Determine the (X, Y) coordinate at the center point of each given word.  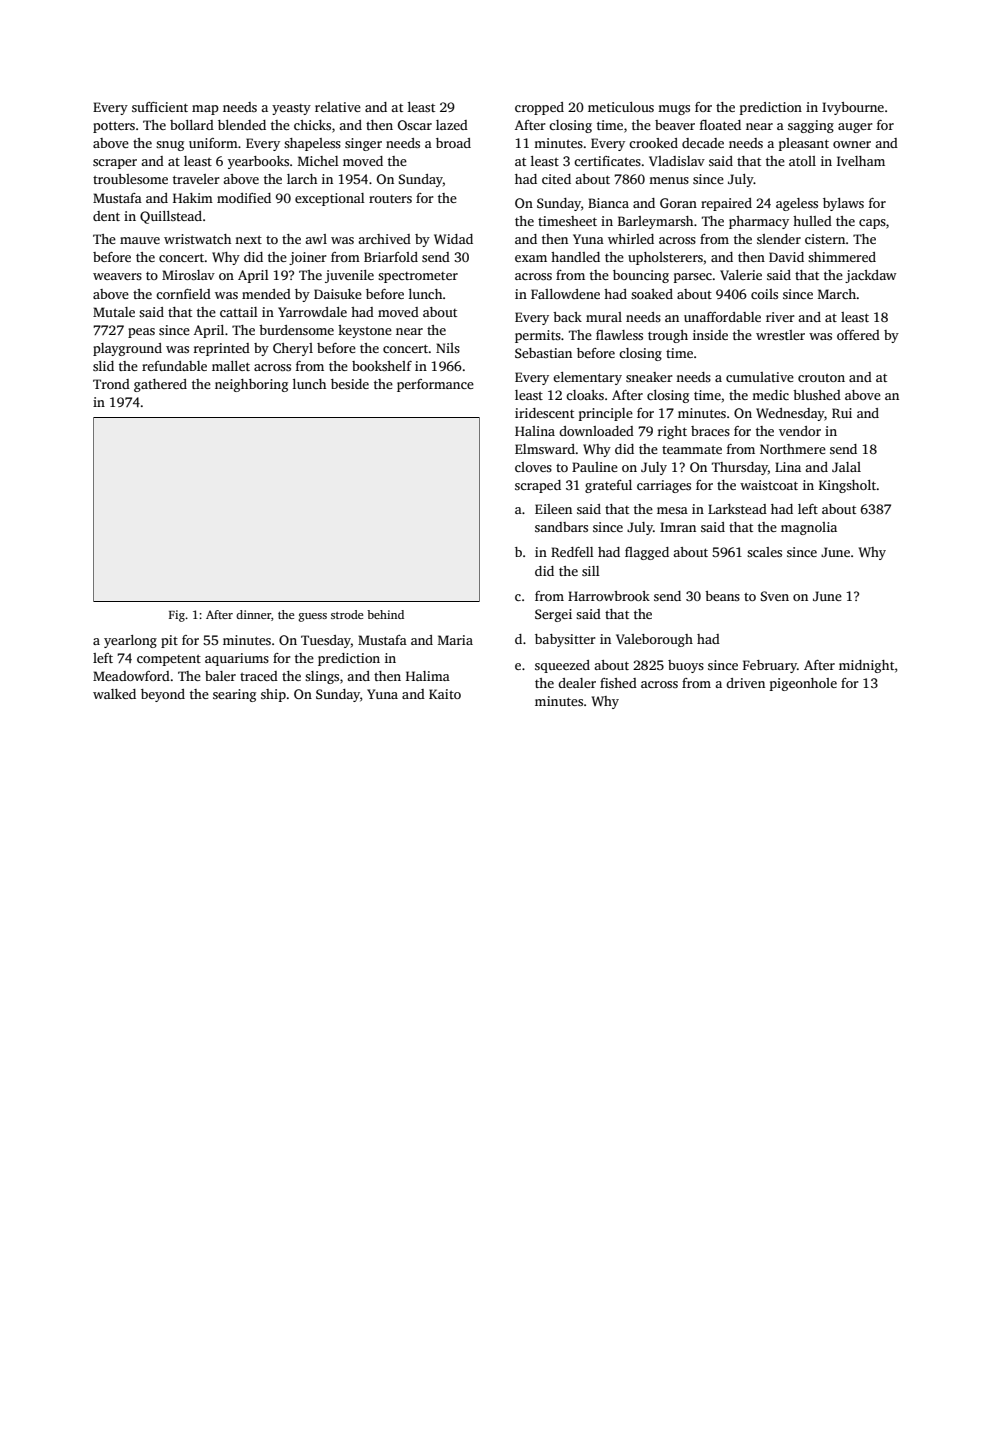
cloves (533, 467)
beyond (163, 695)
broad (453, 143)
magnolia (809, 528)
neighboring (251, 385)
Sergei (553, 615)
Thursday (740, 468)
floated (720, 125)
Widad (453, 239)
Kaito (445, 694)
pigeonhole (803, 684)
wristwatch (197, 239)
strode (347, 614)
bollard (192, 125)
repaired (726, 204)
